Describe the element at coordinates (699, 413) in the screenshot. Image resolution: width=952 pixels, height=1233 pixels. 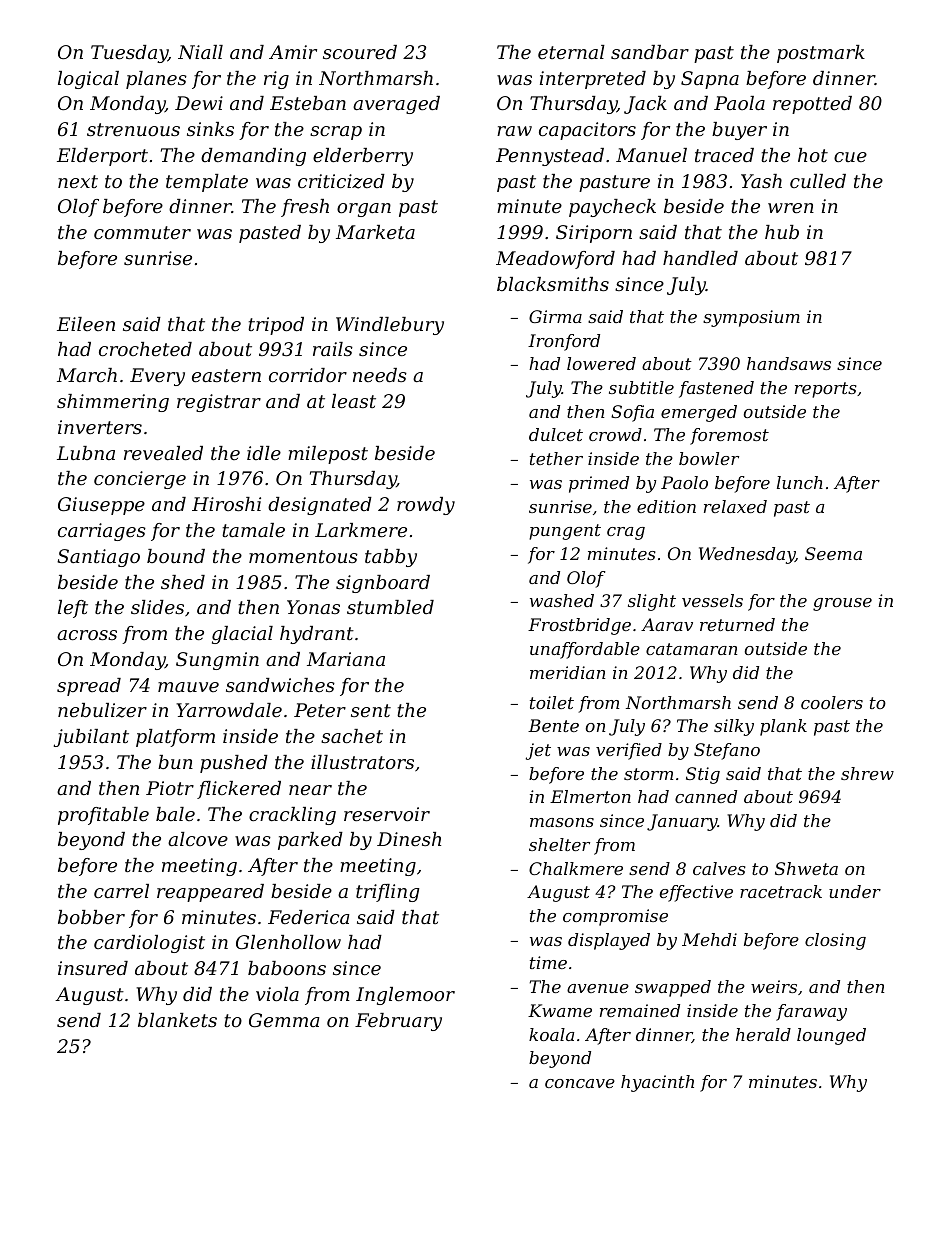
I see `emerged` at that location.
